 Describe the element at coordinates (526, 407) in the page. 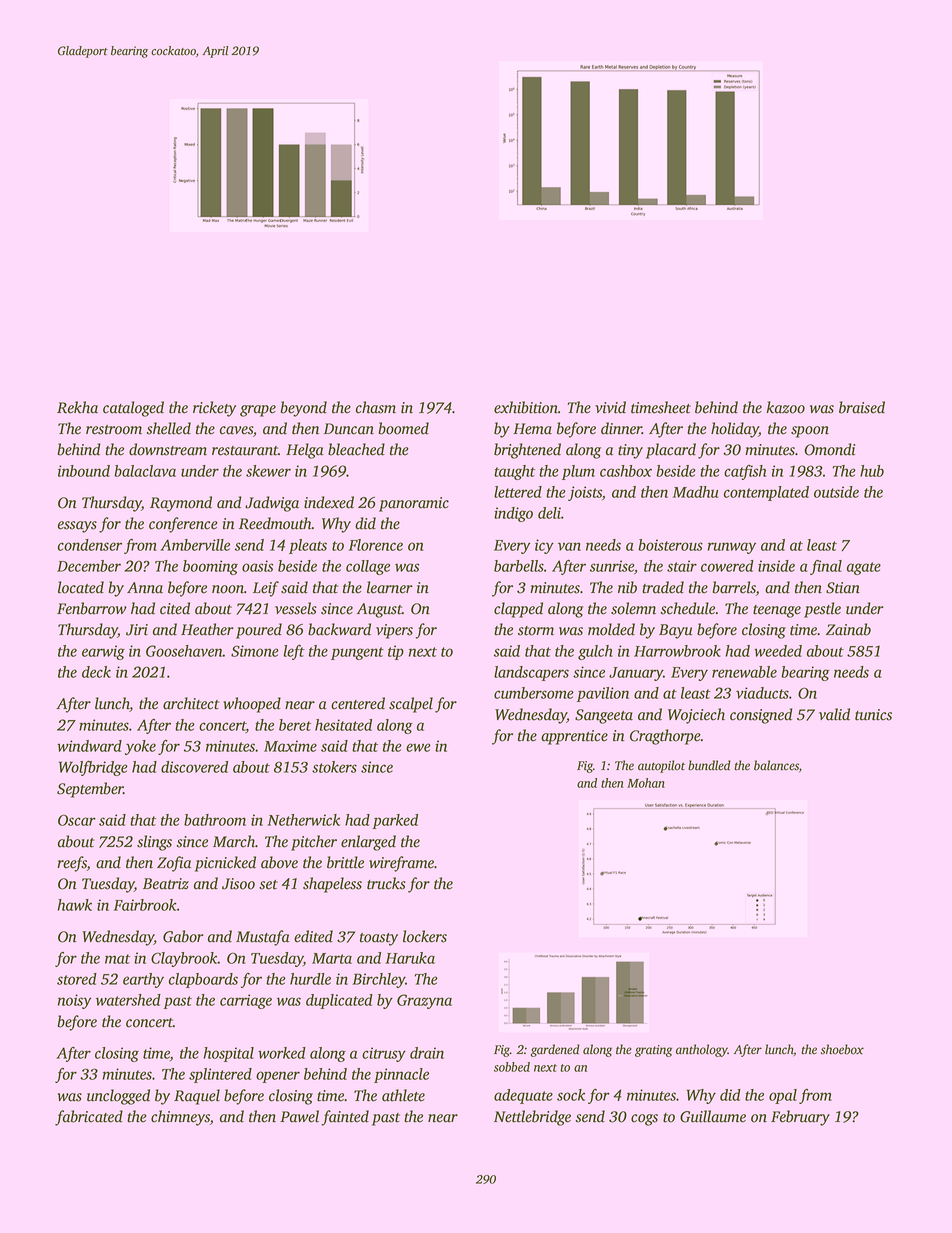

I see `exhibition` at that location.
